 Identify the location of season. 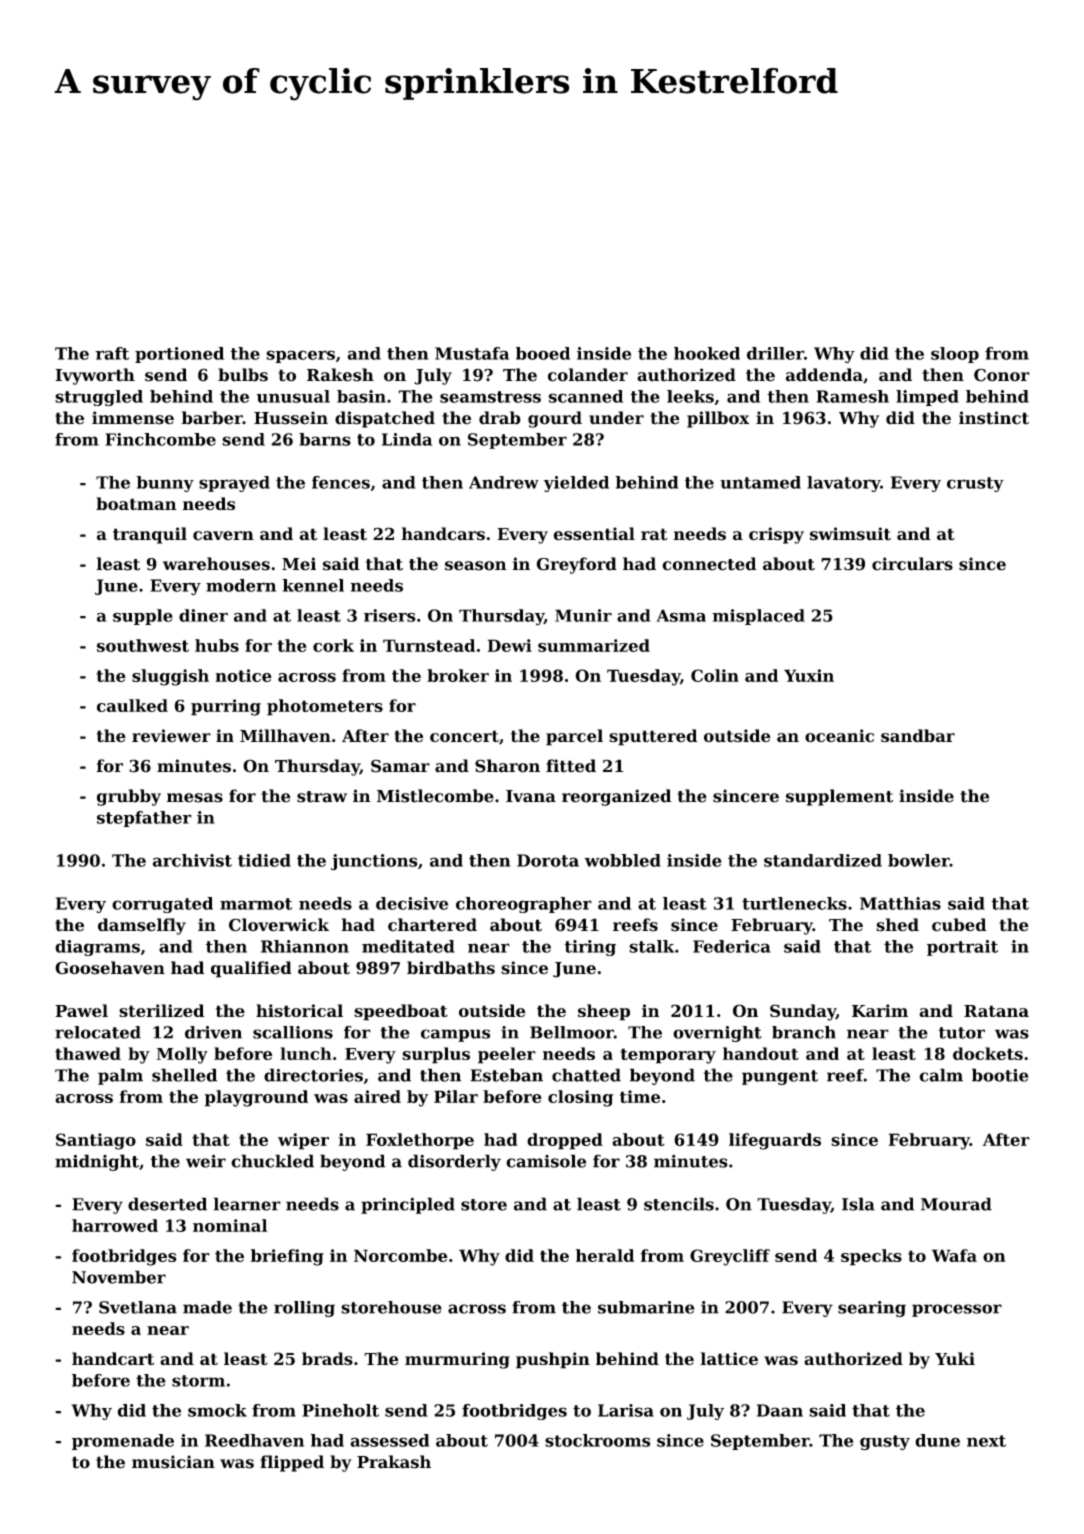
(476, 566).
